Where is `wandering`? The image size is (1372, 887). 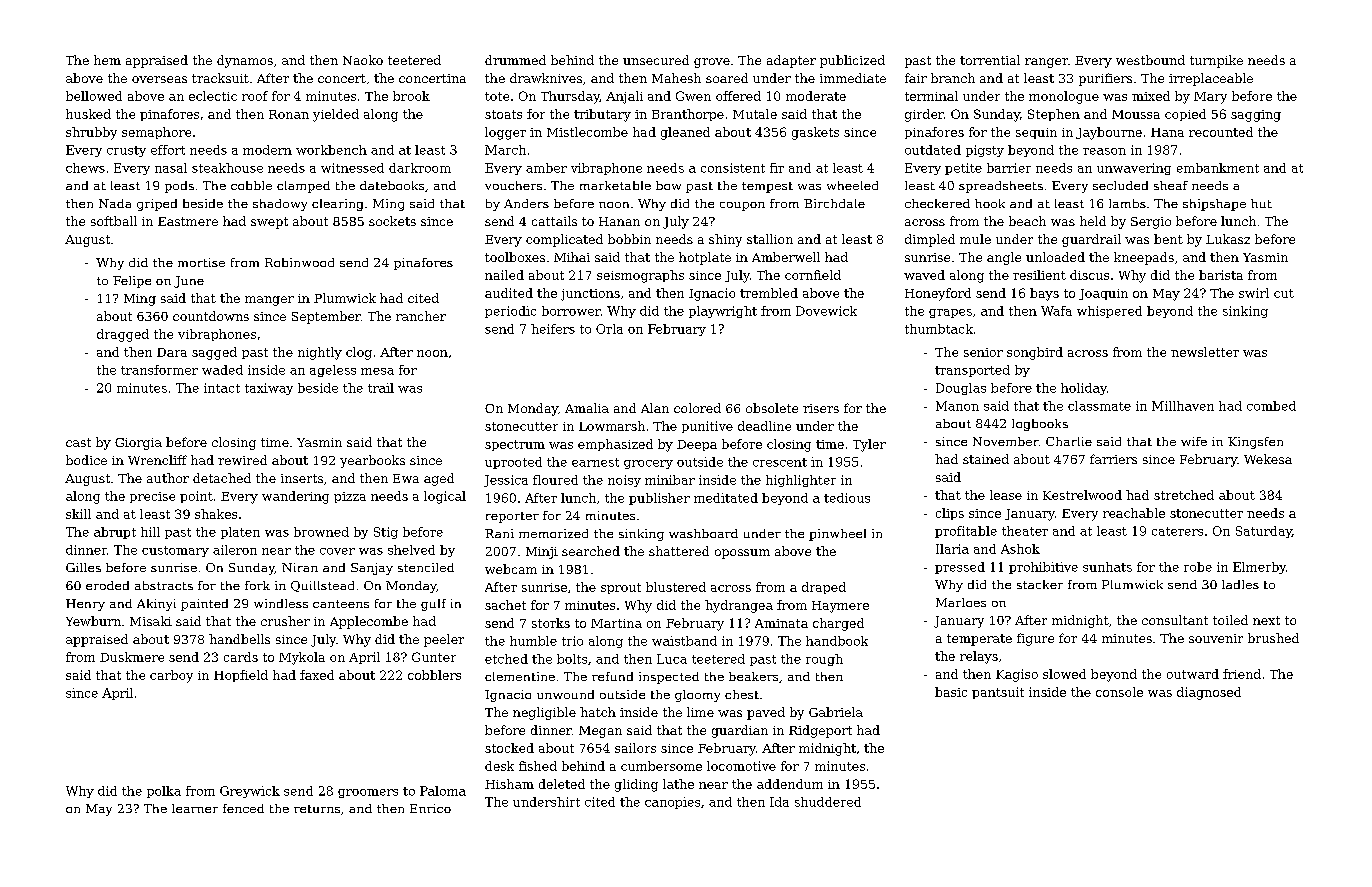
wandering is located at coordinates (295, 497).
